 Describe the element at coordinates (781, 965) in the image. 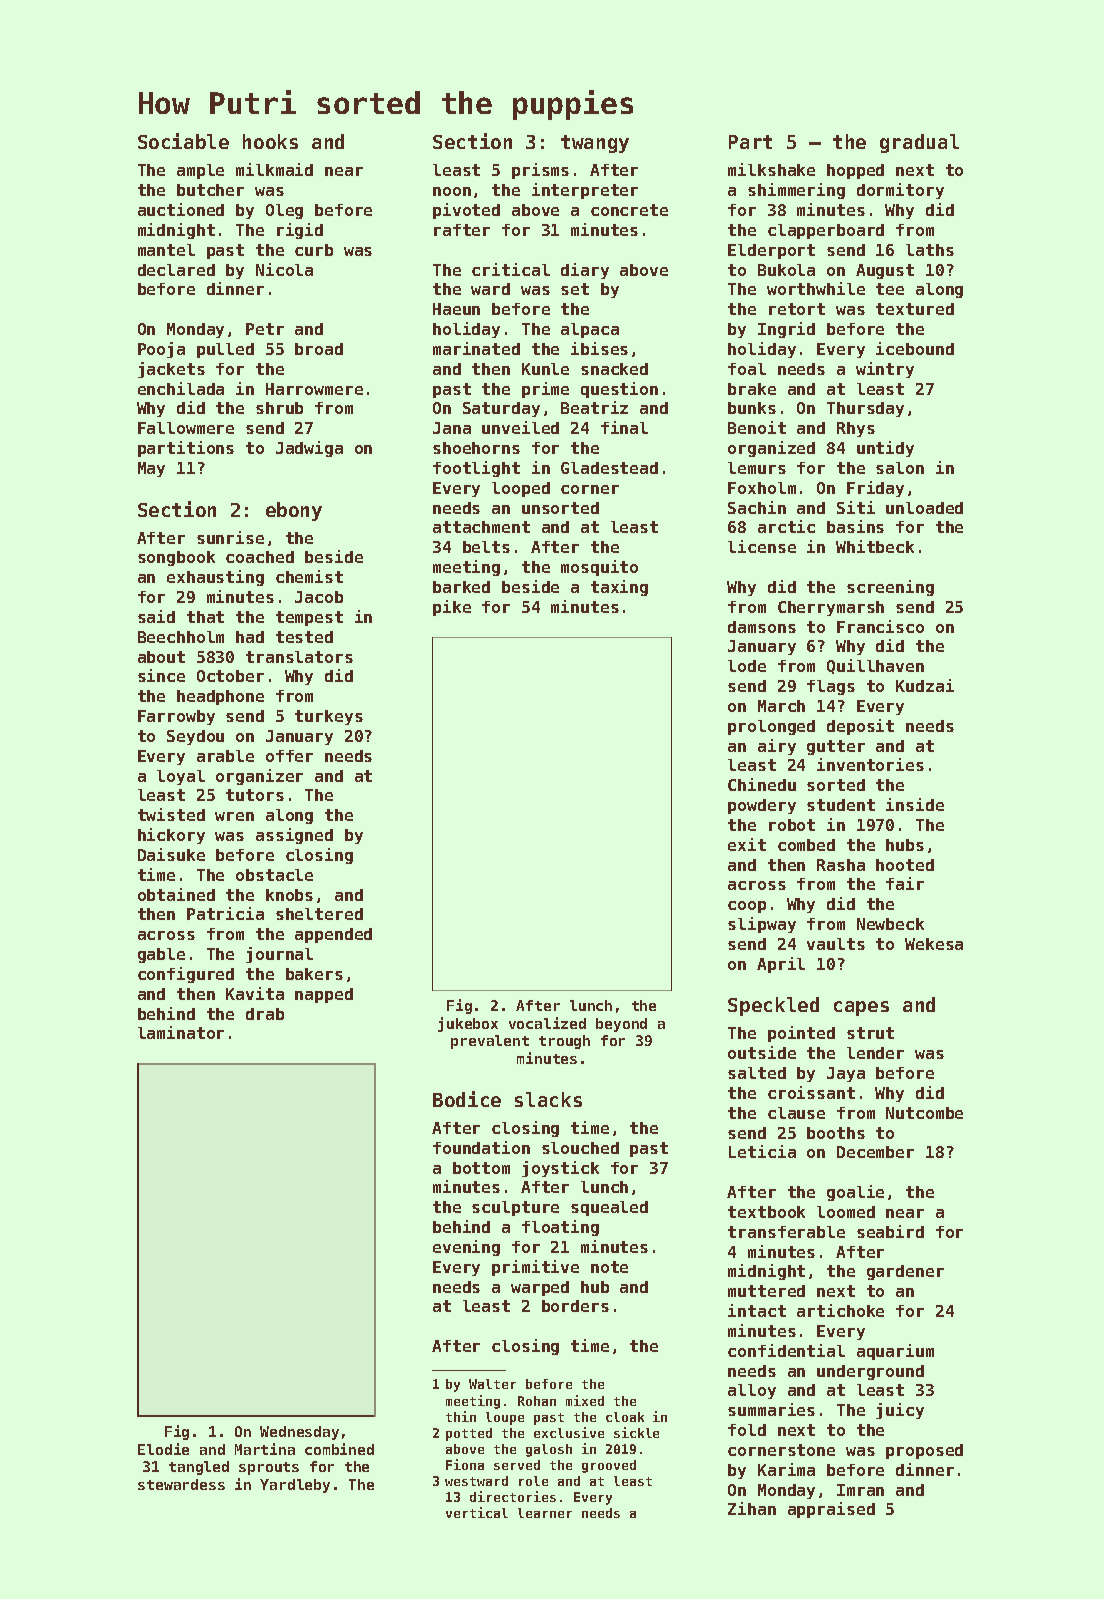

I see `April` at that location.
